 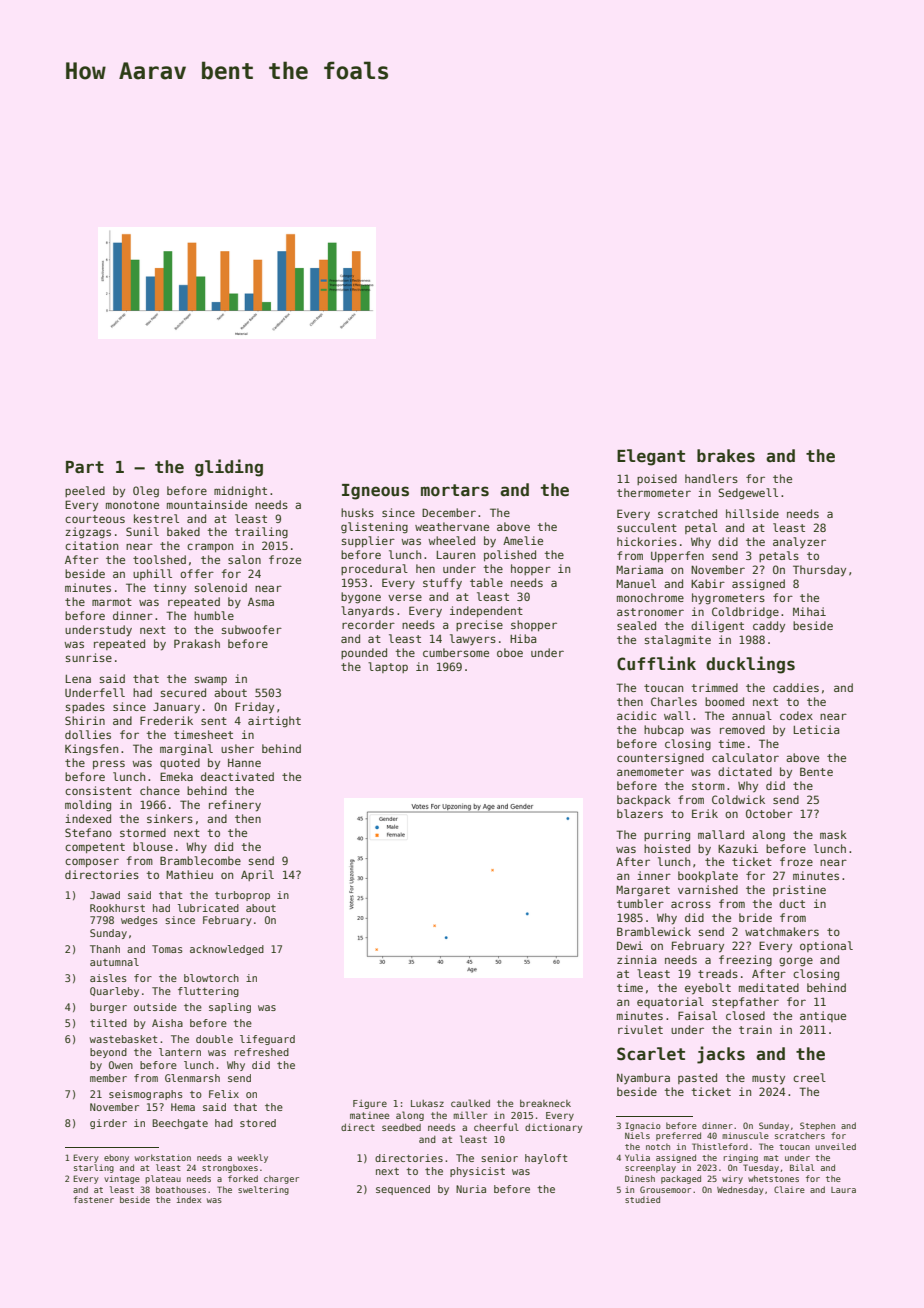 What do you see at coordinates (200, 860) in the document?
I see `Bramblecombe` at bounding box center [200, 860].
